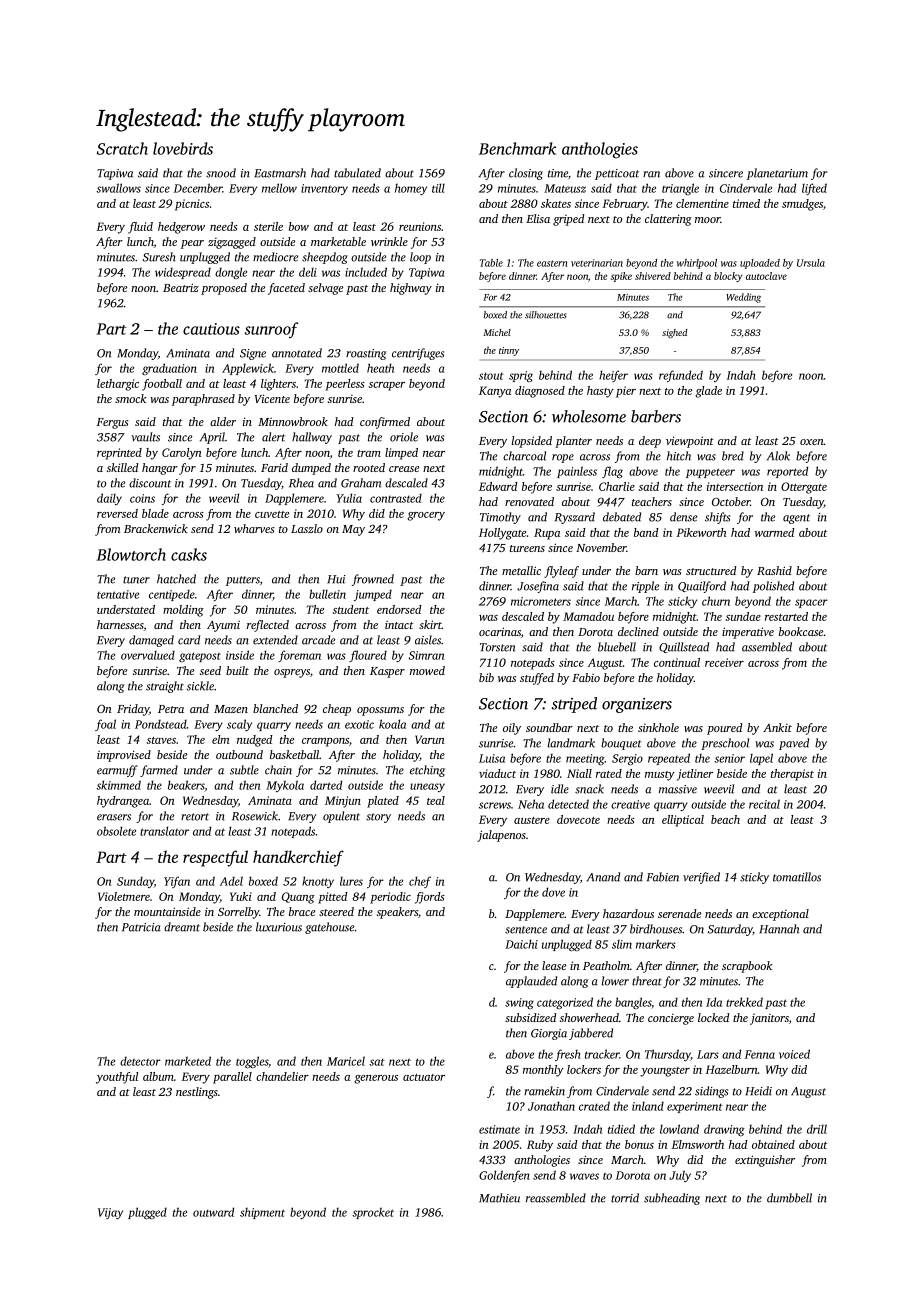  What do you see at coordinates (656, 944) in the image?
I see `markers` at bounding box center [656, 944].
